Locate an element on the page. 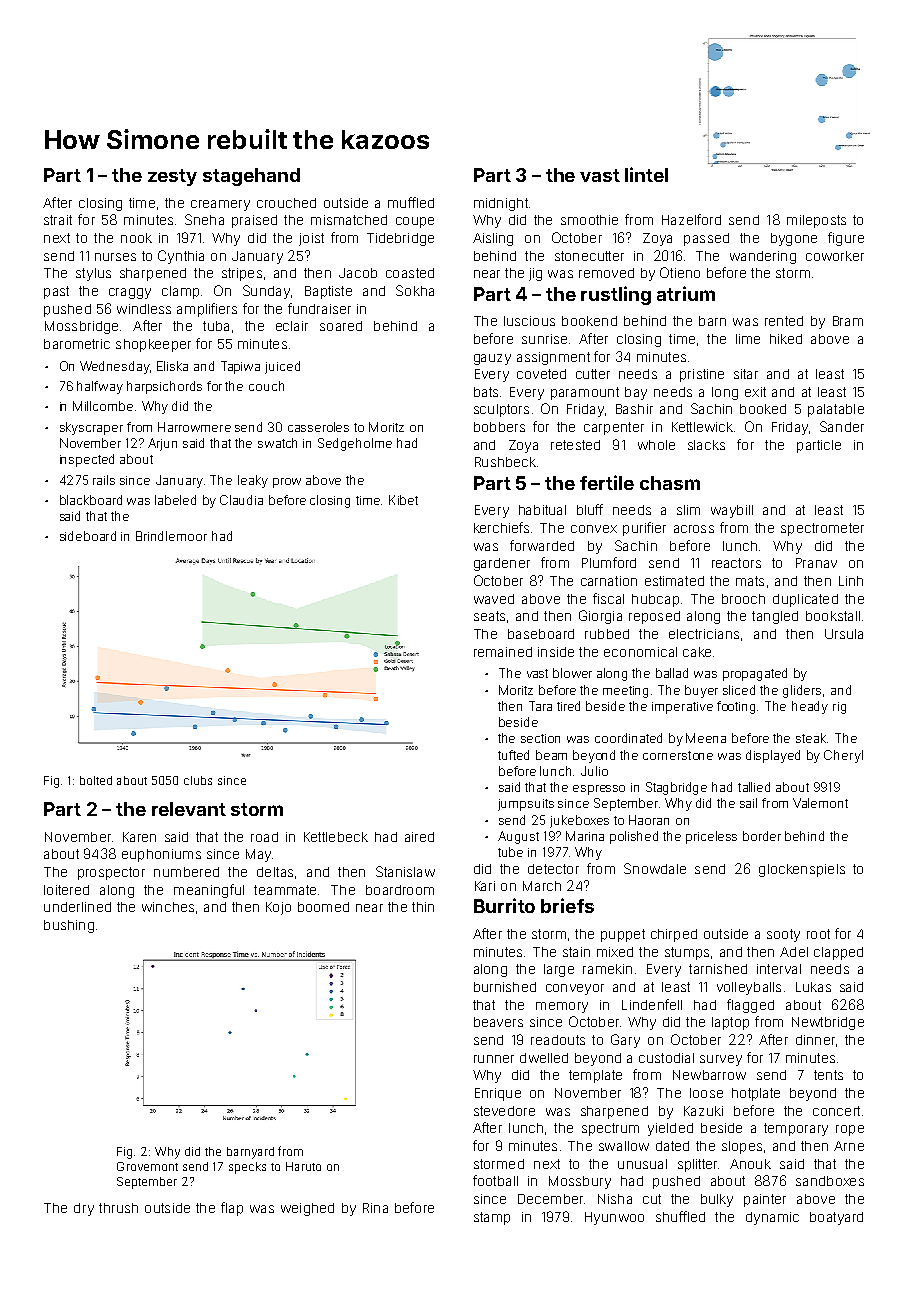 The height and width of the image is (1316, 908). lintel is located at coordinates (646, 174).
